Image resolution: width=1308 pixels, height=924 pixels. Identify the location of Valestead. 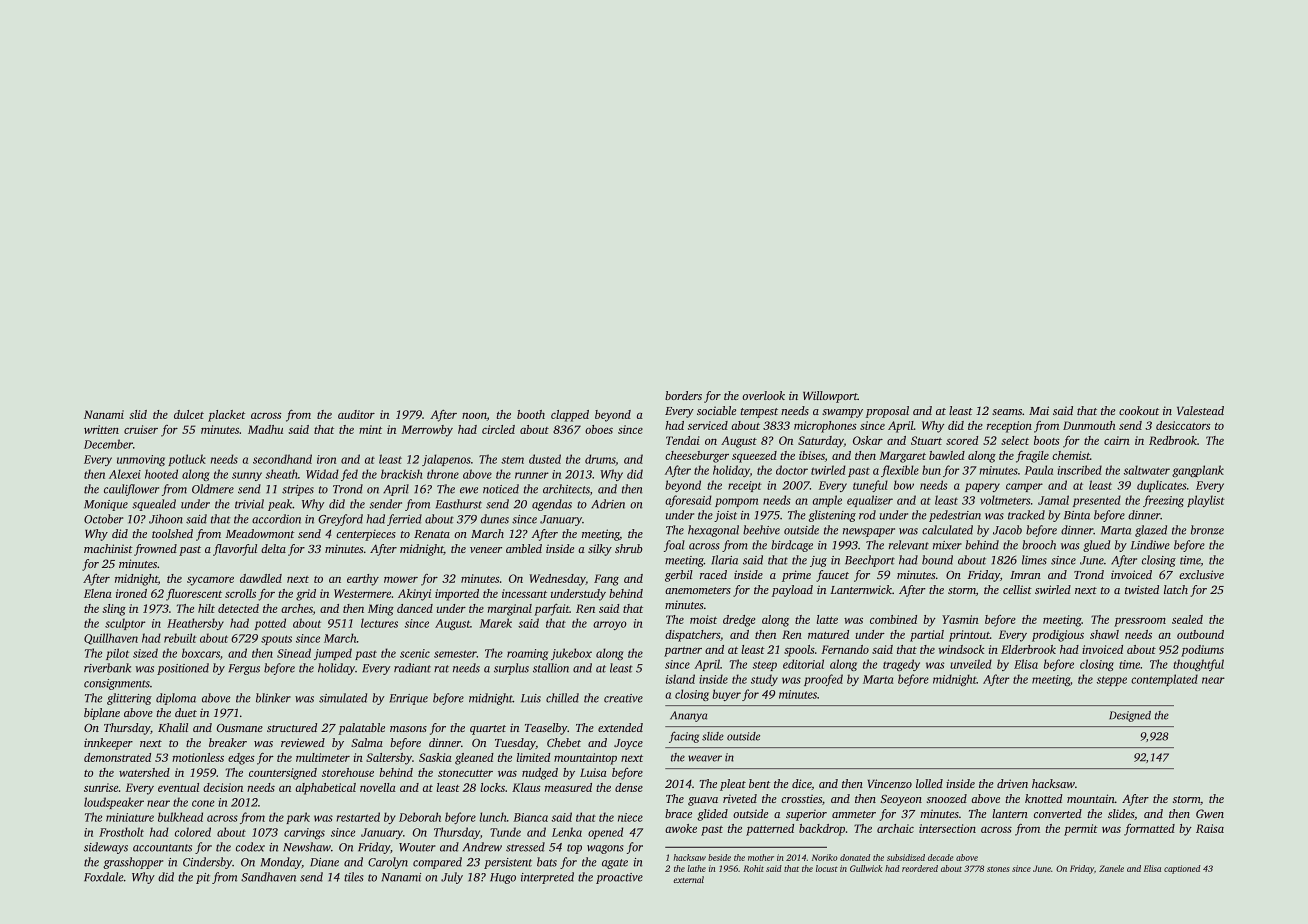
(1200, 410).
